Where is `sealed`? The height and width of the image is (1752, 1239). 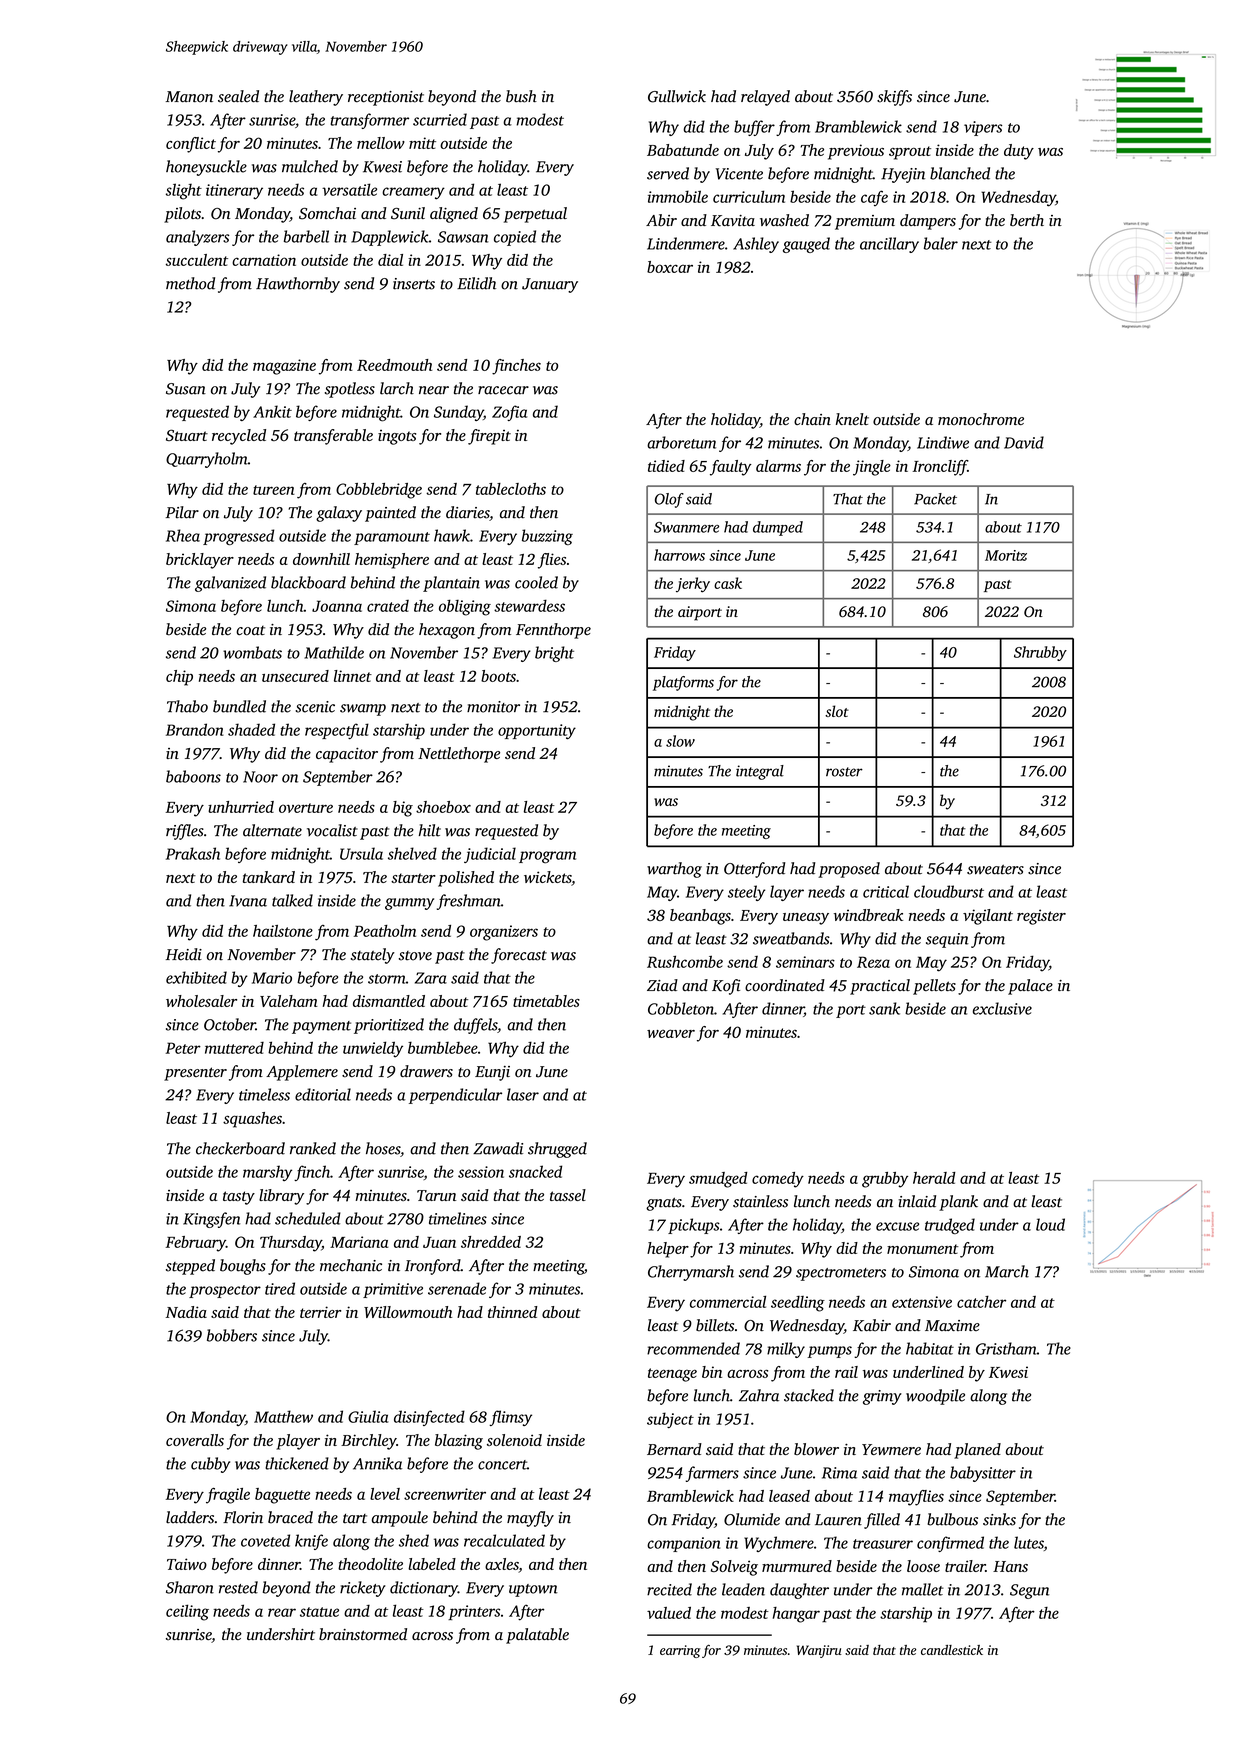
sealed is located at coordinates (238, 96).
